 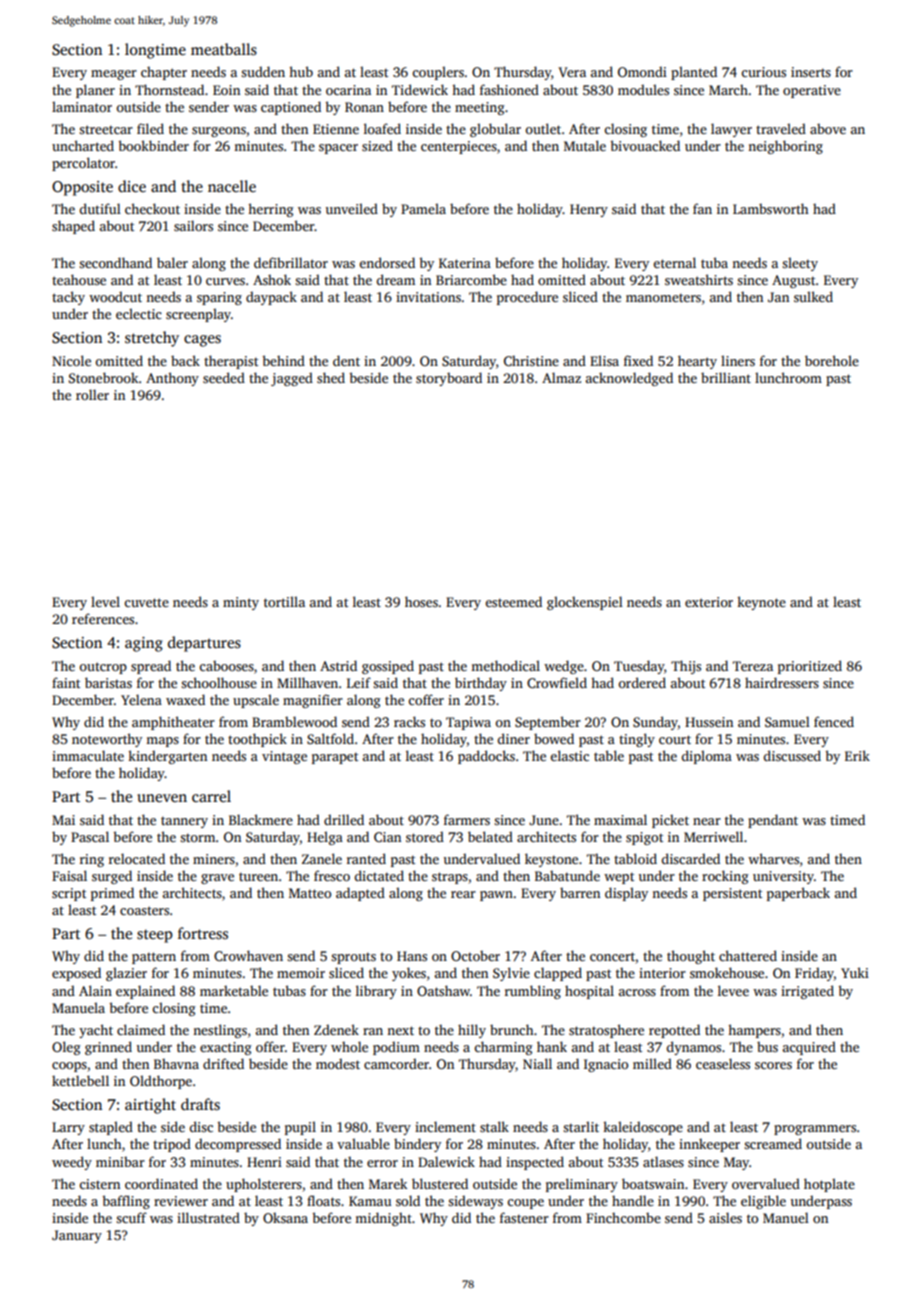 What do you see at coordinates (812, 91) in the screenshot?
I see `operative` at bounding box center [812, 91].
